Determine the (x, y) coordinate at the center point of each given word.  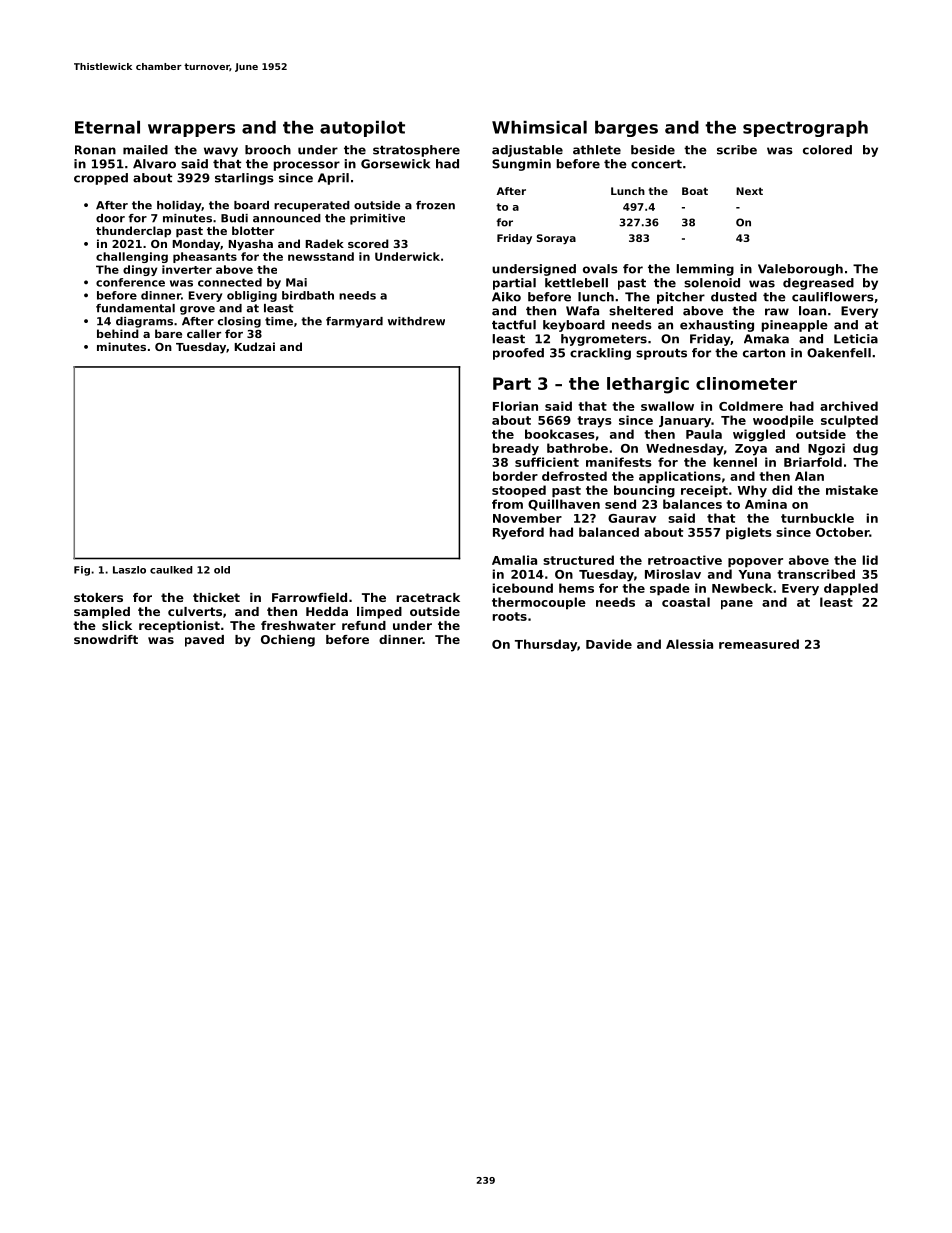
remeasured (759, 644)
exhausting (717, 326)
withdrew (416, 321)
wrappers (191, 130)
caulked (171, 570)
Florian (515, 406)
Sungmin (521, 165)
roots (510, 616)
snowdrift (106, 639)
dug (865, 449)
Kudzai (255, 346)
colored (827, 150)
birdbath (308, 295)
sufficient (547, 462)
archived (849, 406)
